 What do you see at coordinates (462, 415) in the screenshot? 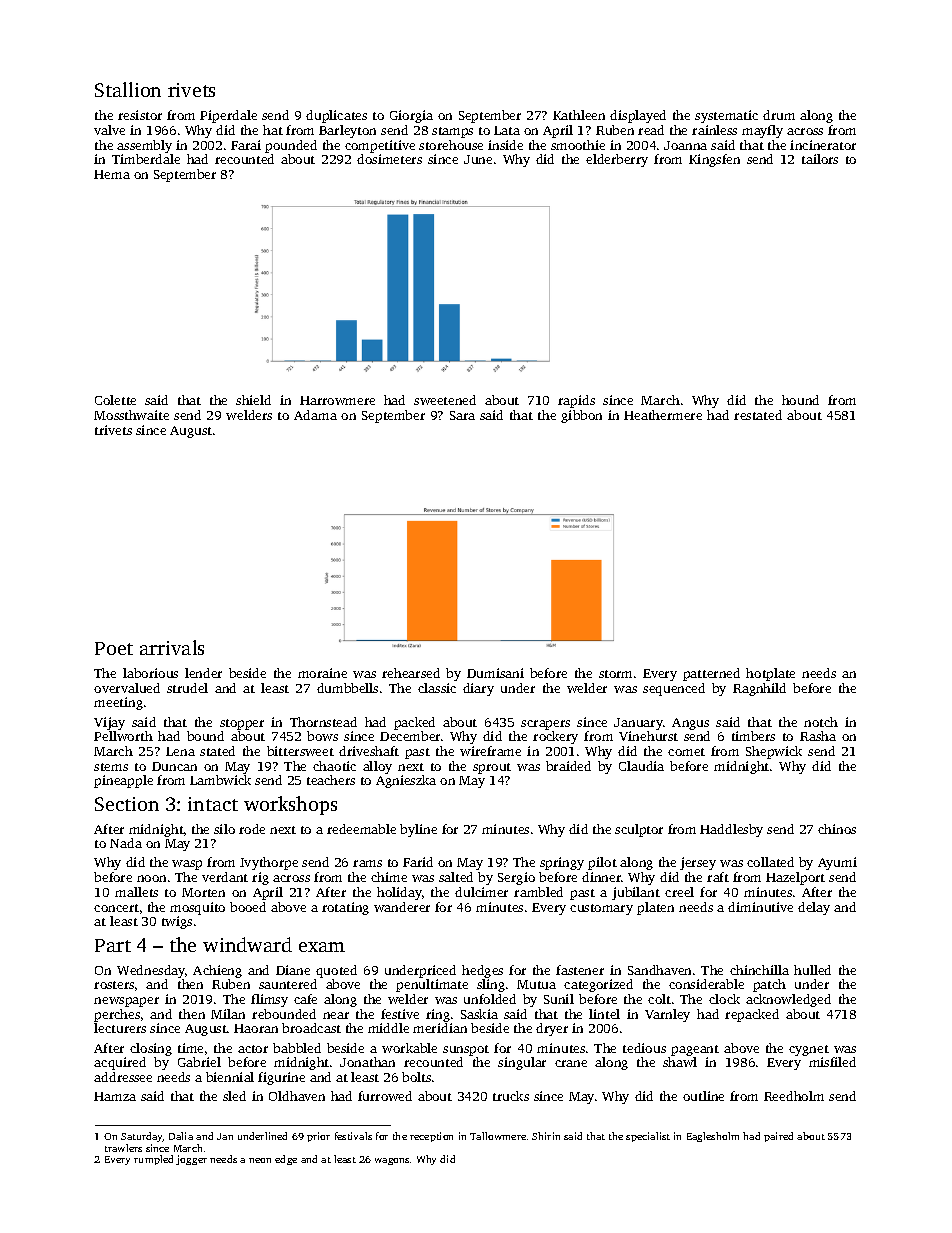
I see `Sara` at bounding box center [462, 415].
